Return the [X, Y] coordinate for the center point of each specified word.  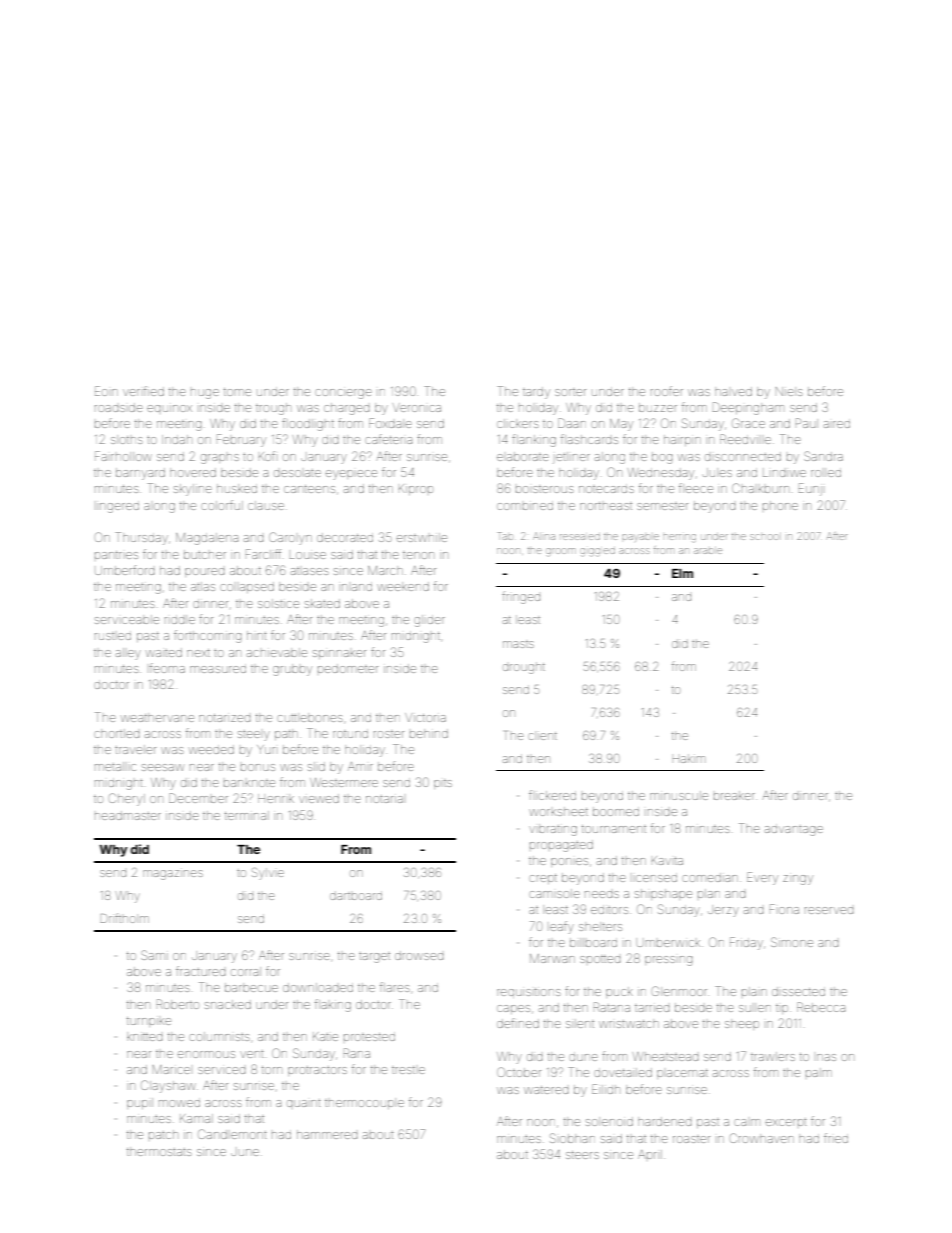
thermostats [159, 1151]
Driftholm [124, 918]
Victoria [425, 717]
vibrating [553, 830]
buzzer [658, 407]
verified [143, 391]
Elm [682, 573]
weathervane [157, 717]
